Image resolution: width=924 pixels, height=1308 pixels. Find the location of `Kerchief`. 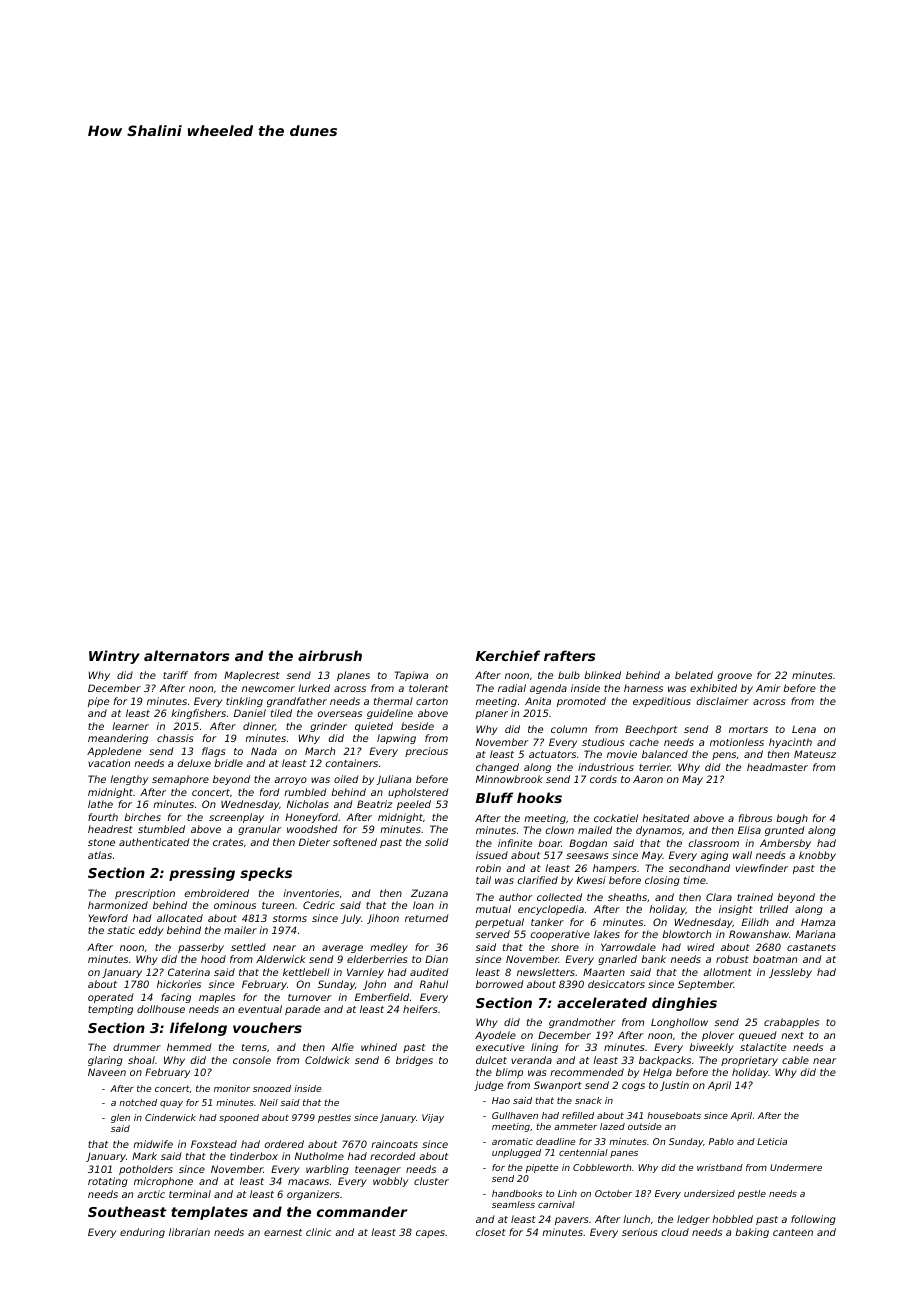

Kerchief is located at coordinates (508, 655).
